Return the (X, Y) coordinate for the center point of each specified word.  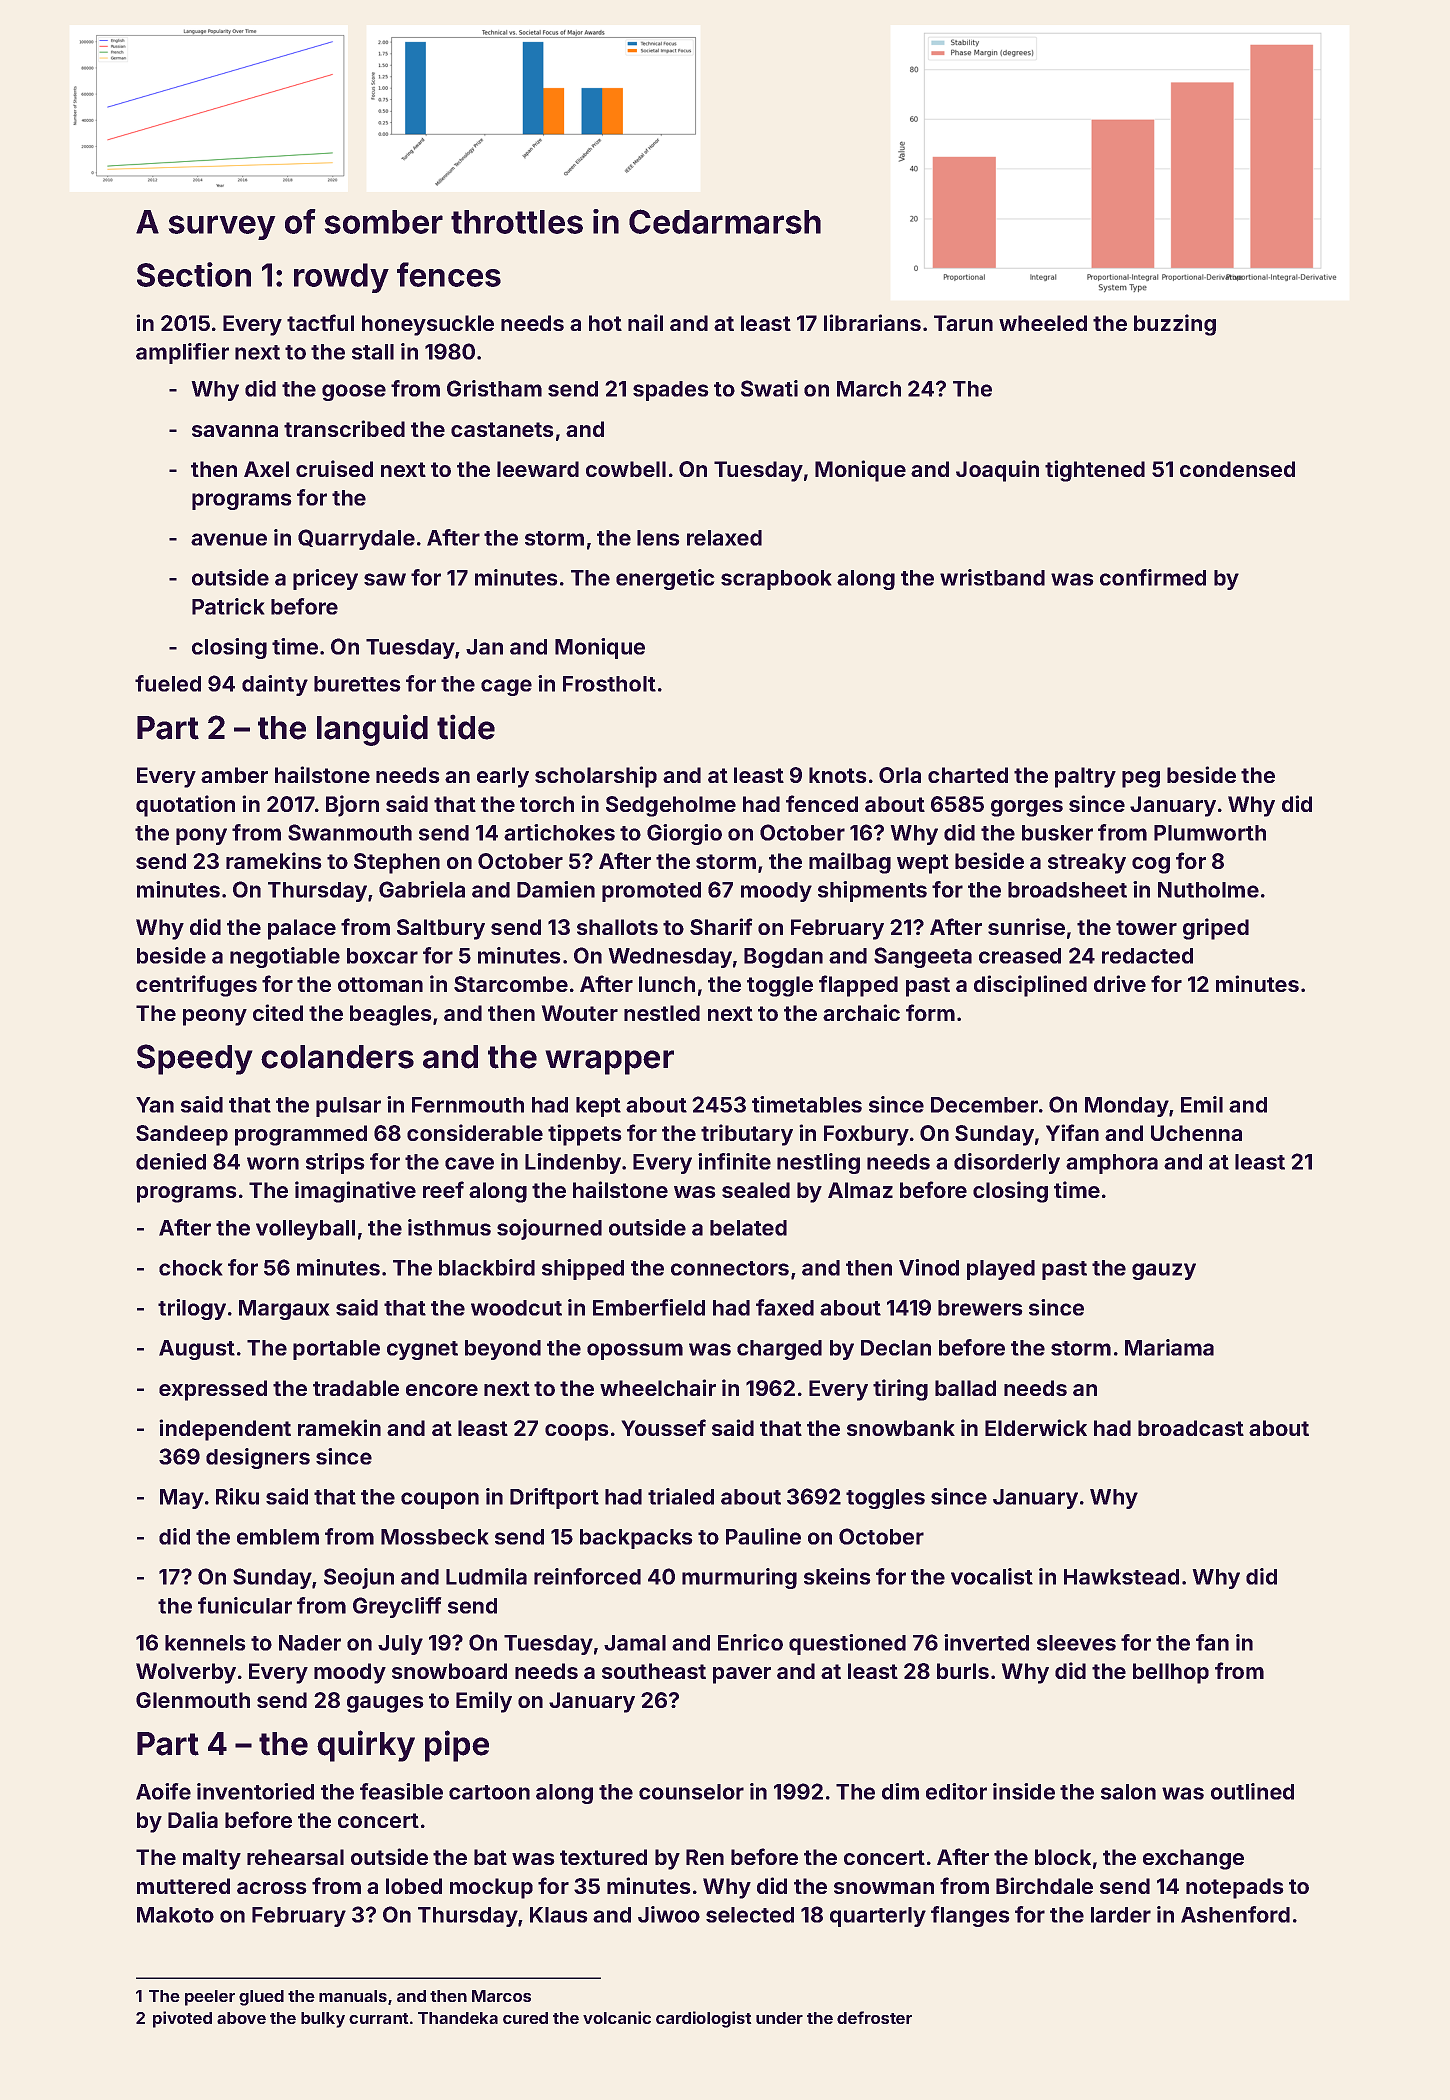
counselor (691, 1792)
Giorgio (684, 834)
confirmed (1153, 577)
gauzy (1164, 1271)
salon (1128, 1792)
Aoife (163, 1791)
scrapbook (776, 580)
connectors (730, 1268)
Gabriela (422, 889)
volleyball (305, 1230)
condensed (1237, 469)
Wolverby (186, 1673)
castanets (502, 429)
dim (900, 1791)
